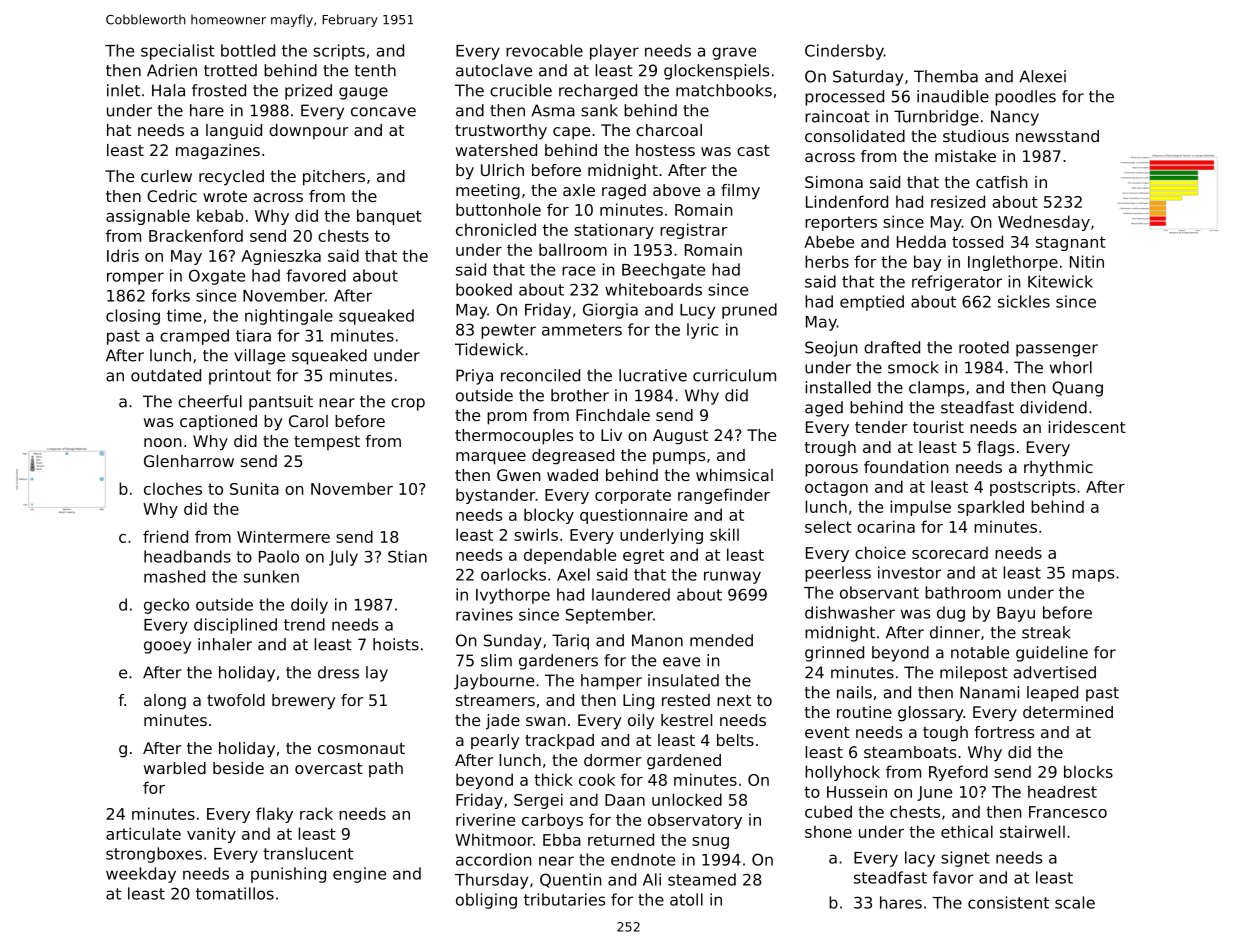 This screenshot has height=952, width=1233. Describe the element at coordinates (564, 899) in the screenshot. I see `tributaries` at that location.
